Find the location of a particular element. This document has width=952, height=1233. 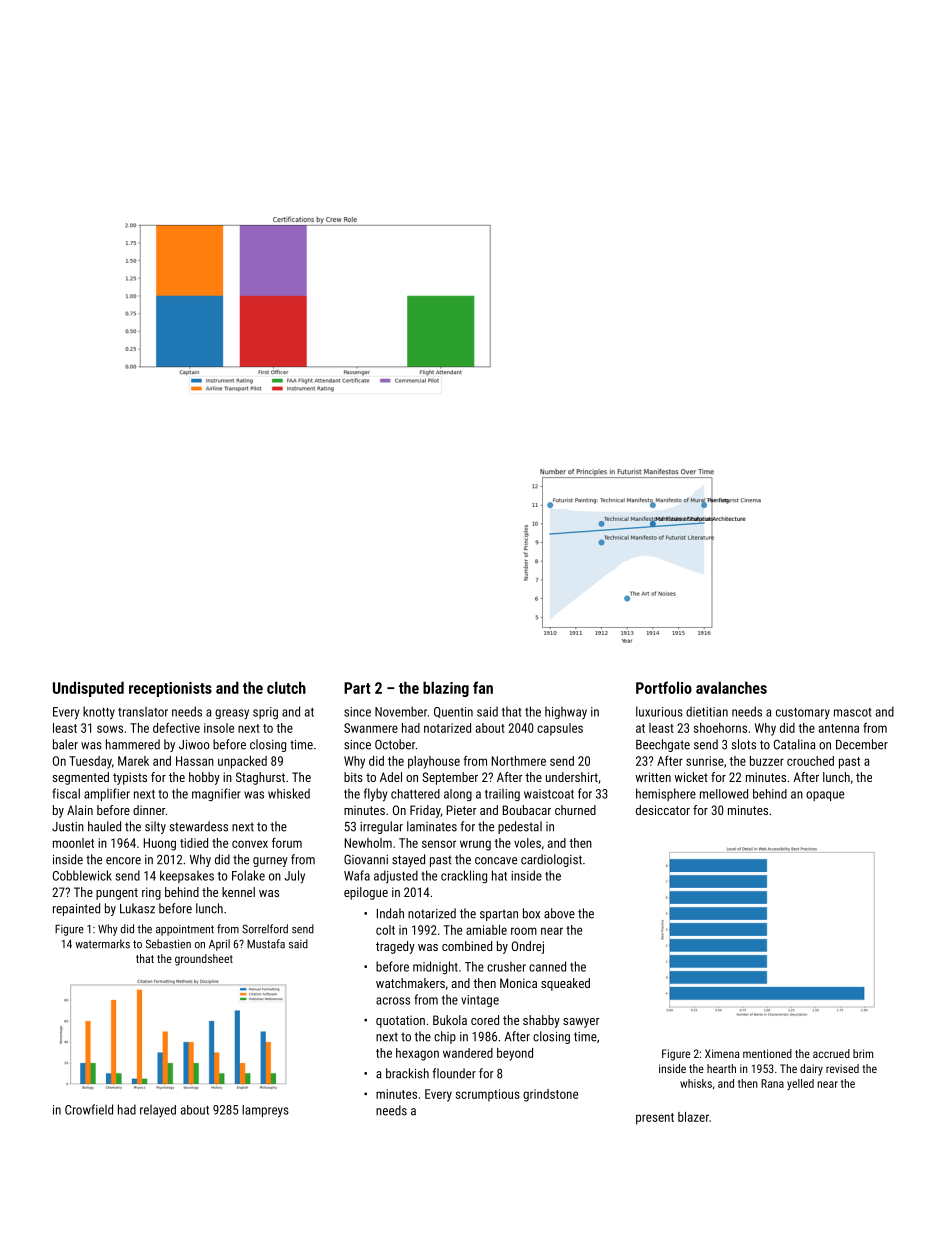

fan is located at coordinates (483, 687).
